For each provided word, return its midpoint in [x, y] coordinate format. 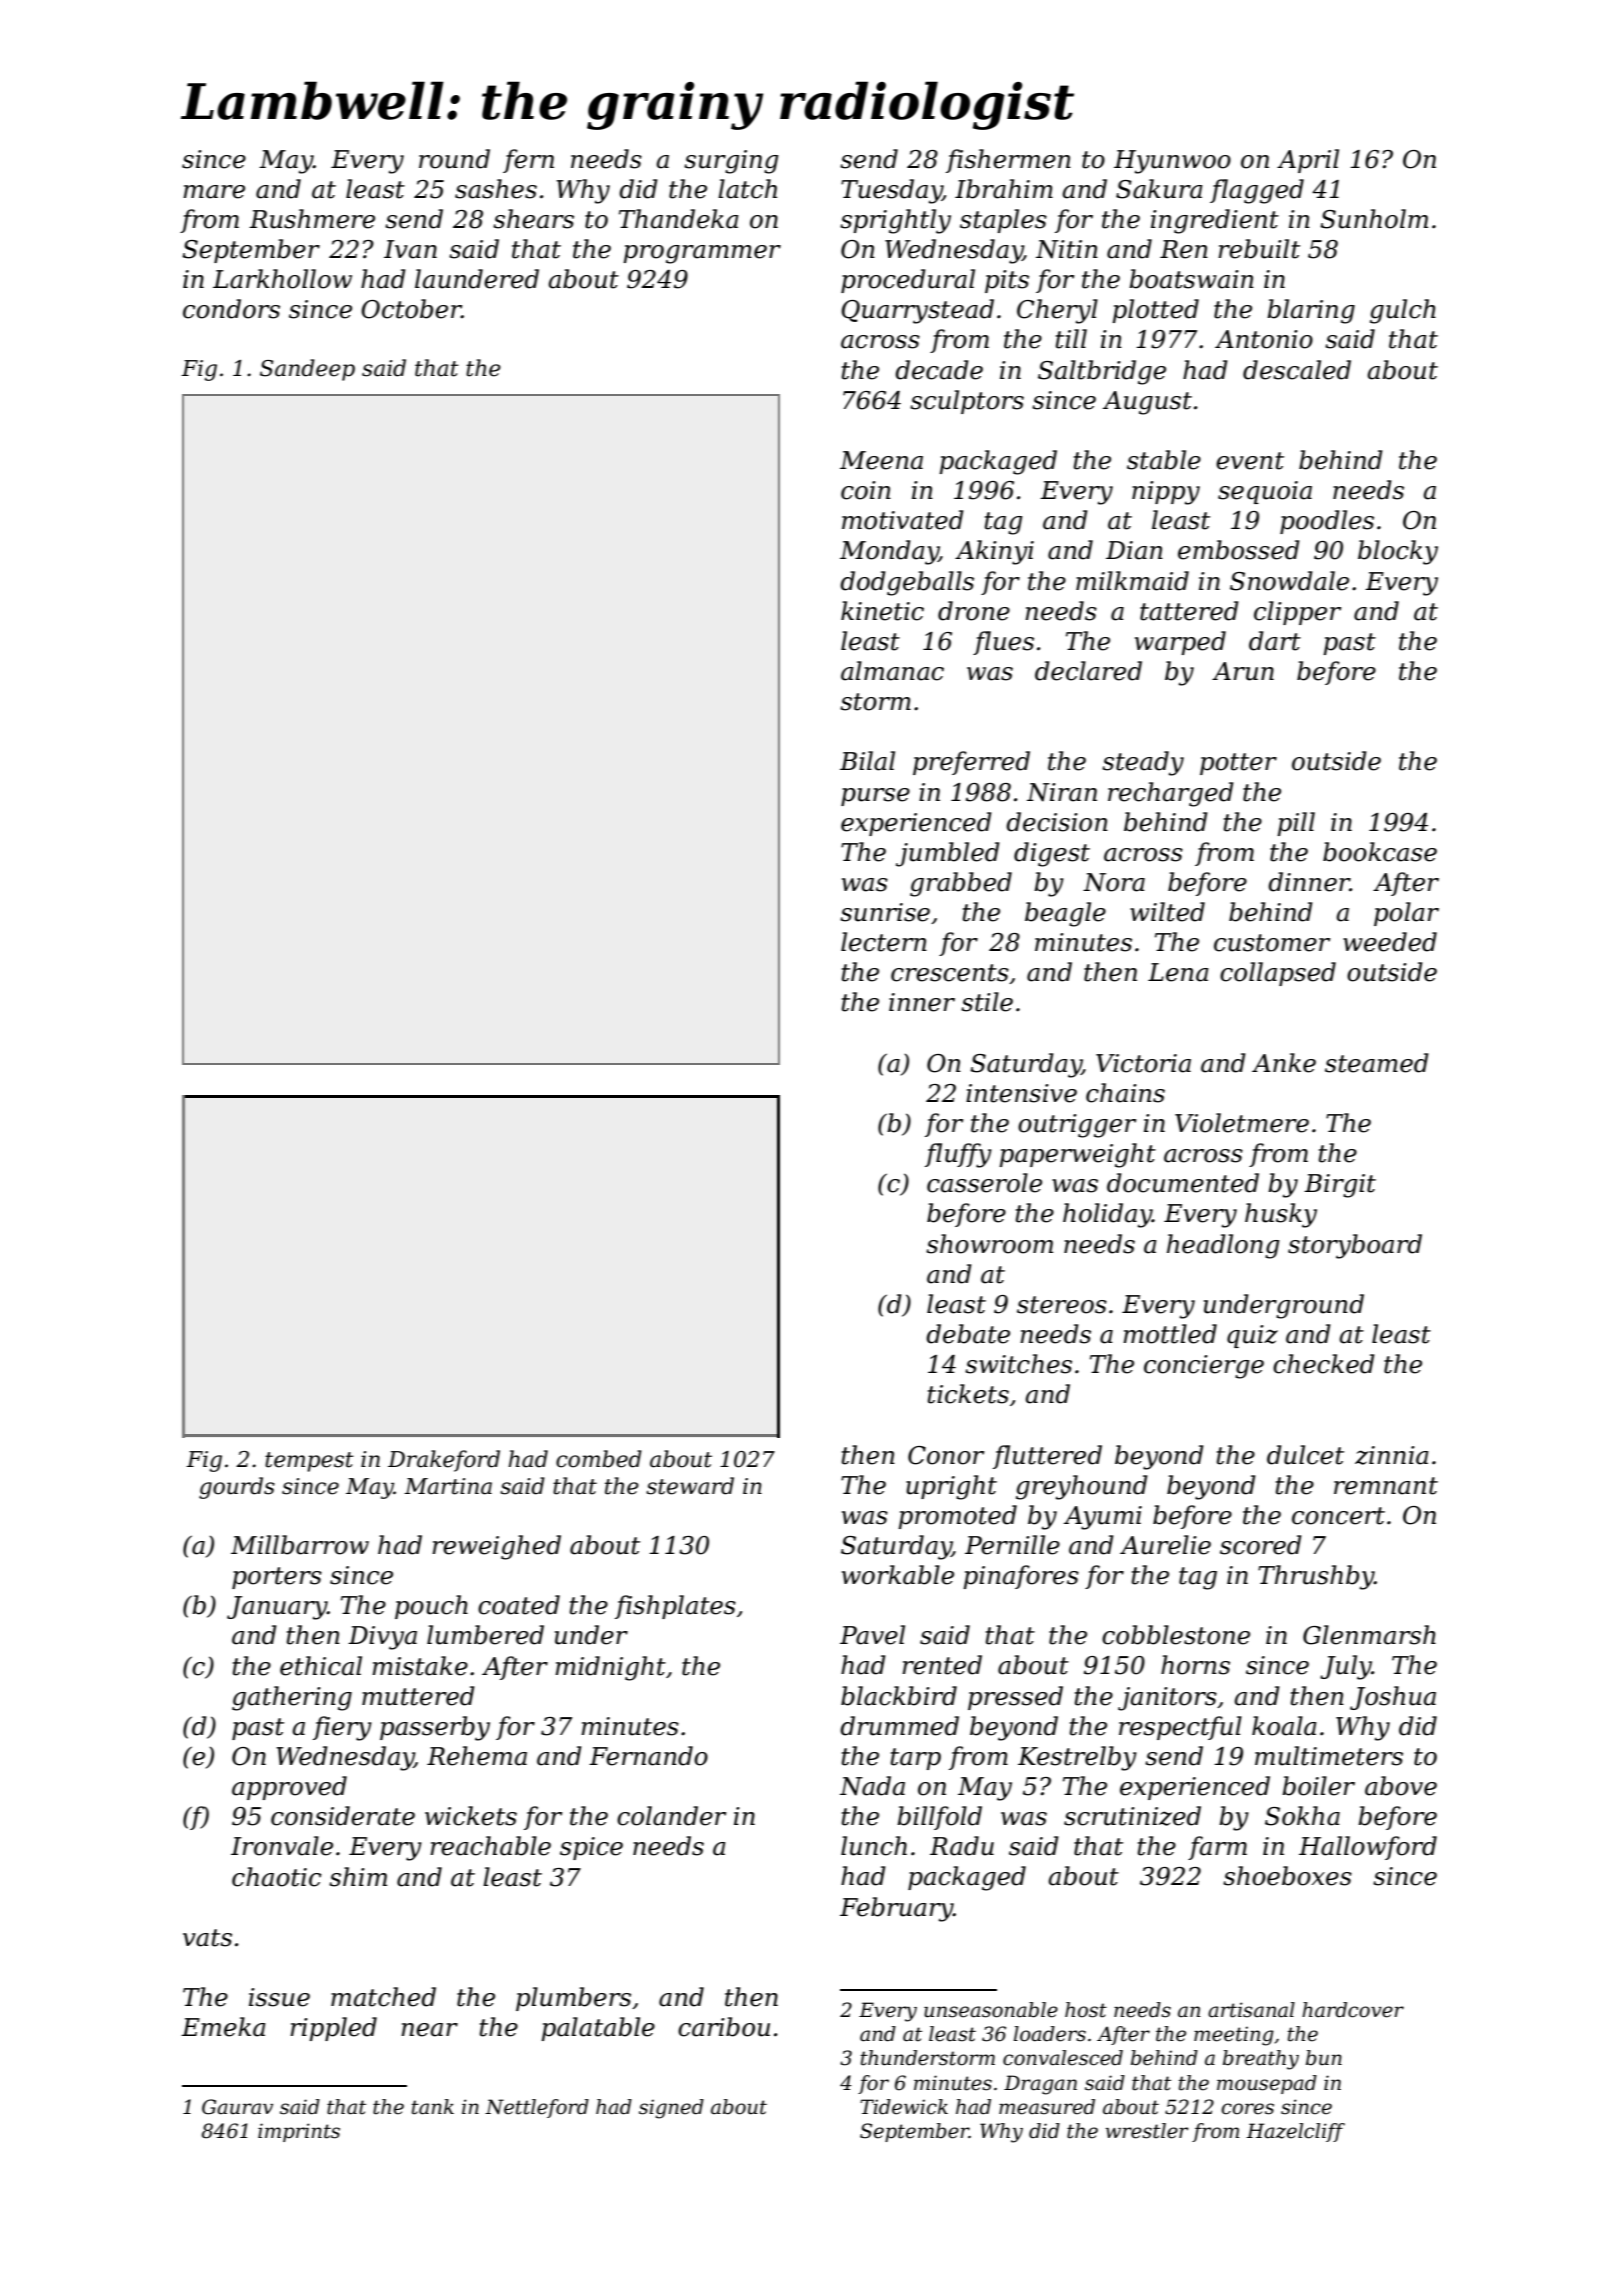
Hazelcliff [1295, 2132]
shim [358, 1877]
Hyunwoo [1172, 162]
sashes [496, 189]
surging [731, 162]
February [896, 1909]
